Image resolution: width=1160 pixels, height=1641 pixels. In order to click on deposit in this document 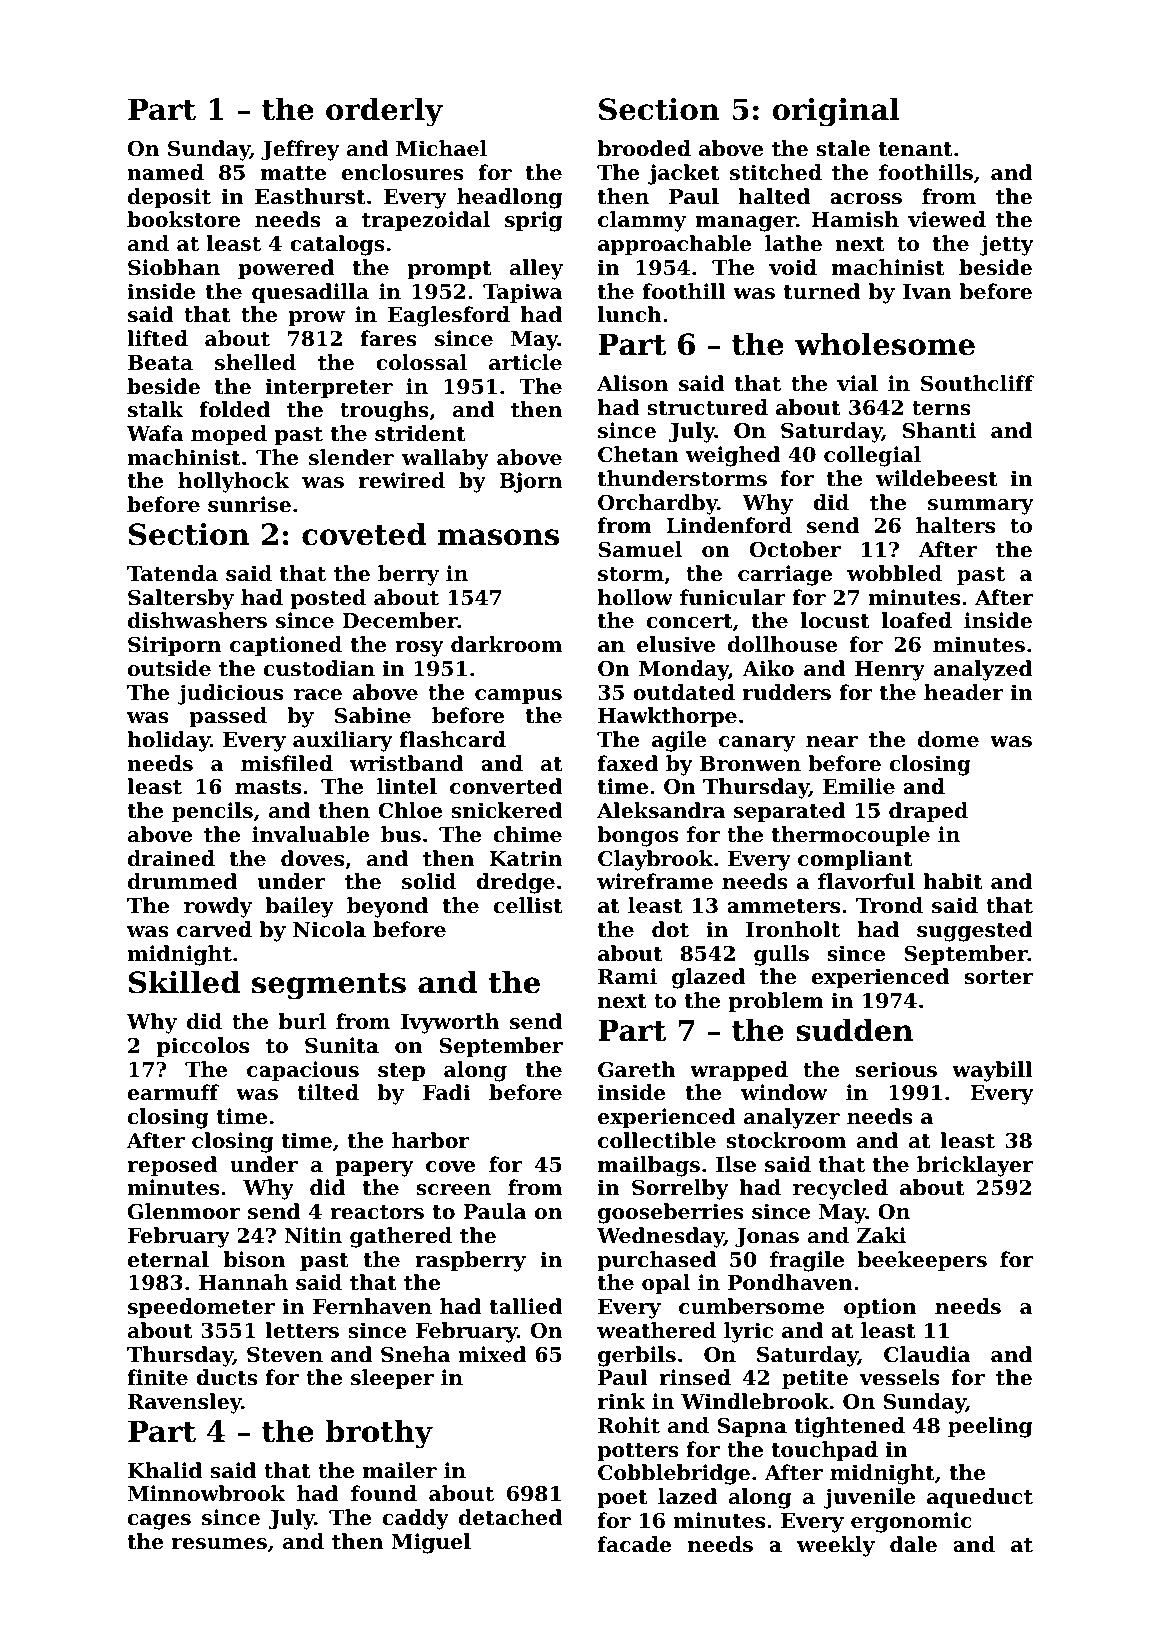, I will do `click(169, 198)`.
